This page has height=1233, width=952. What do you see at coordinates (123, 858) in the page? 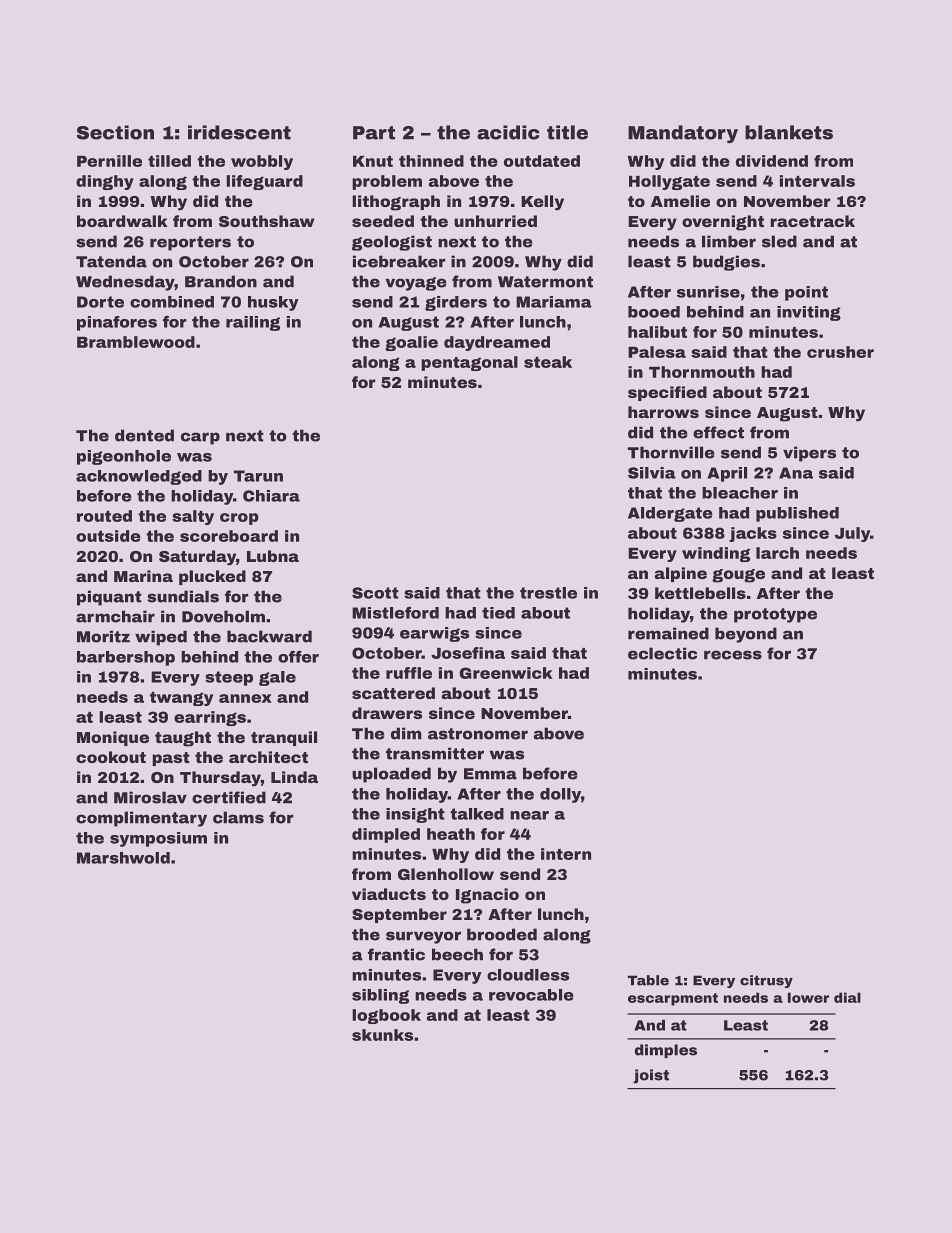
I see `Marshwold` at bounding box center [123, 858].
